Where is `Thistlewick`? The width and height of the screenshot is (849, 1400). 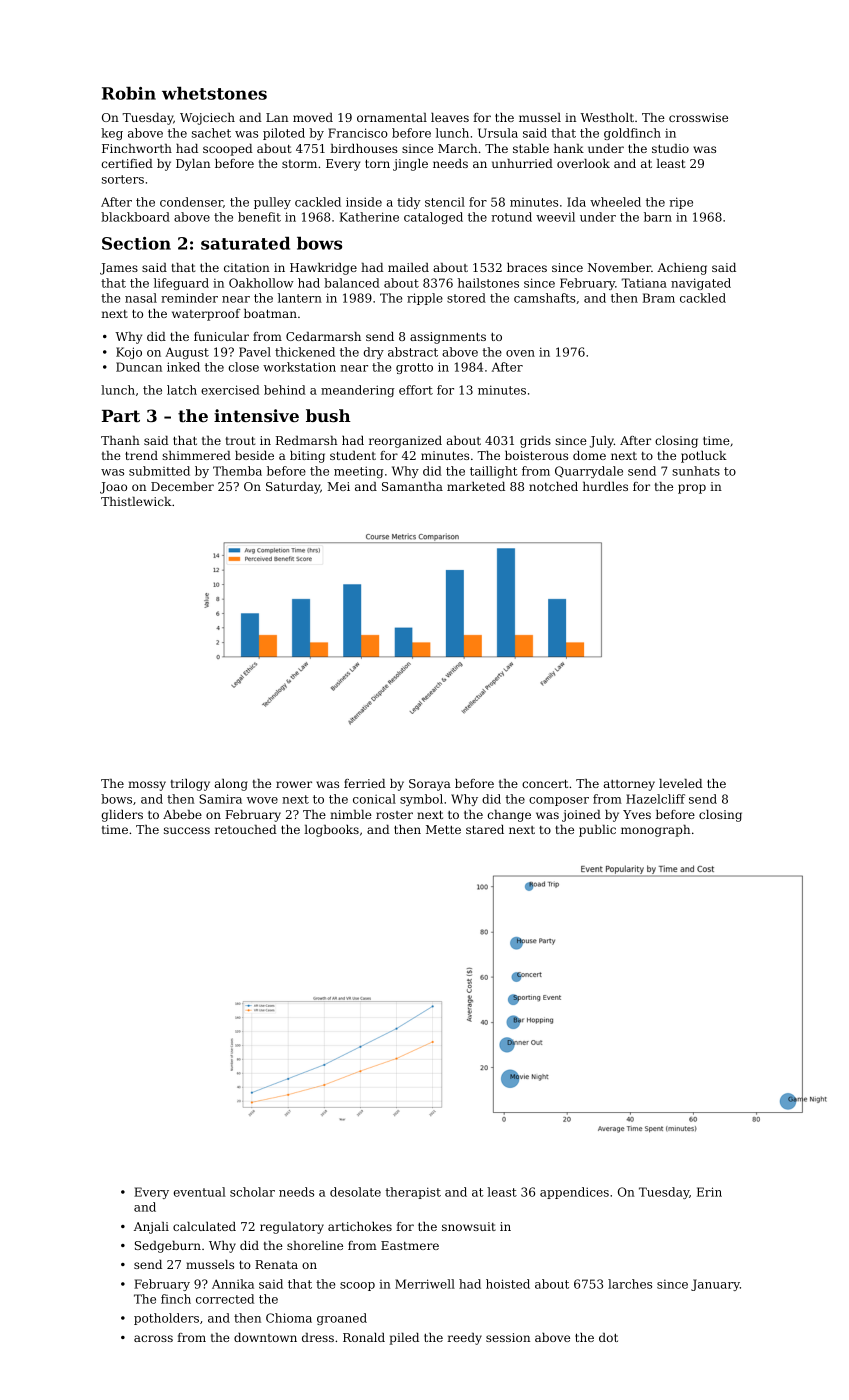 Thistlewick is located at coordinates (136, 501).
